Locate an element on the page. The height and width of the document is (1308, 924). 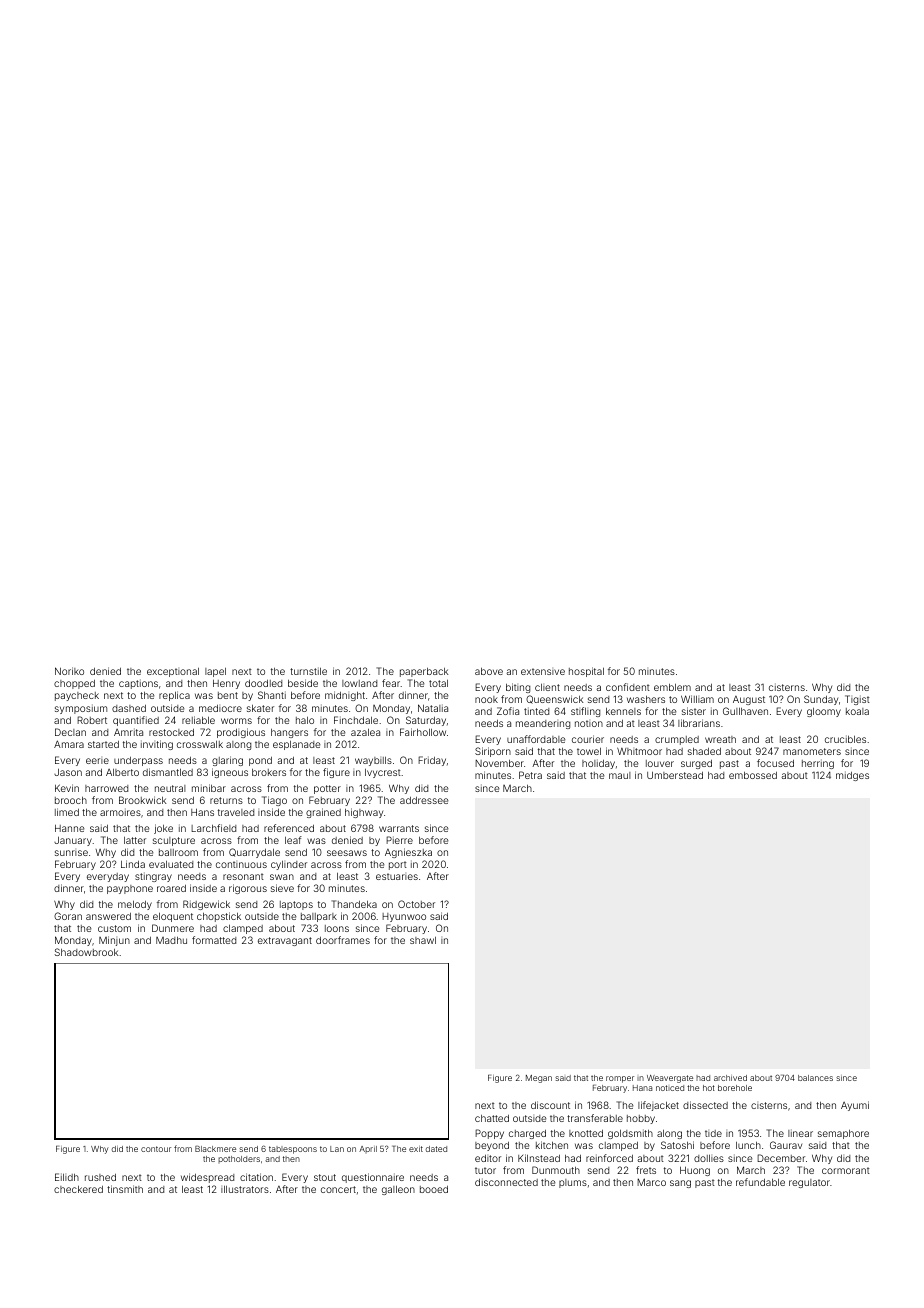
October is located at coordinates (416, 904).
